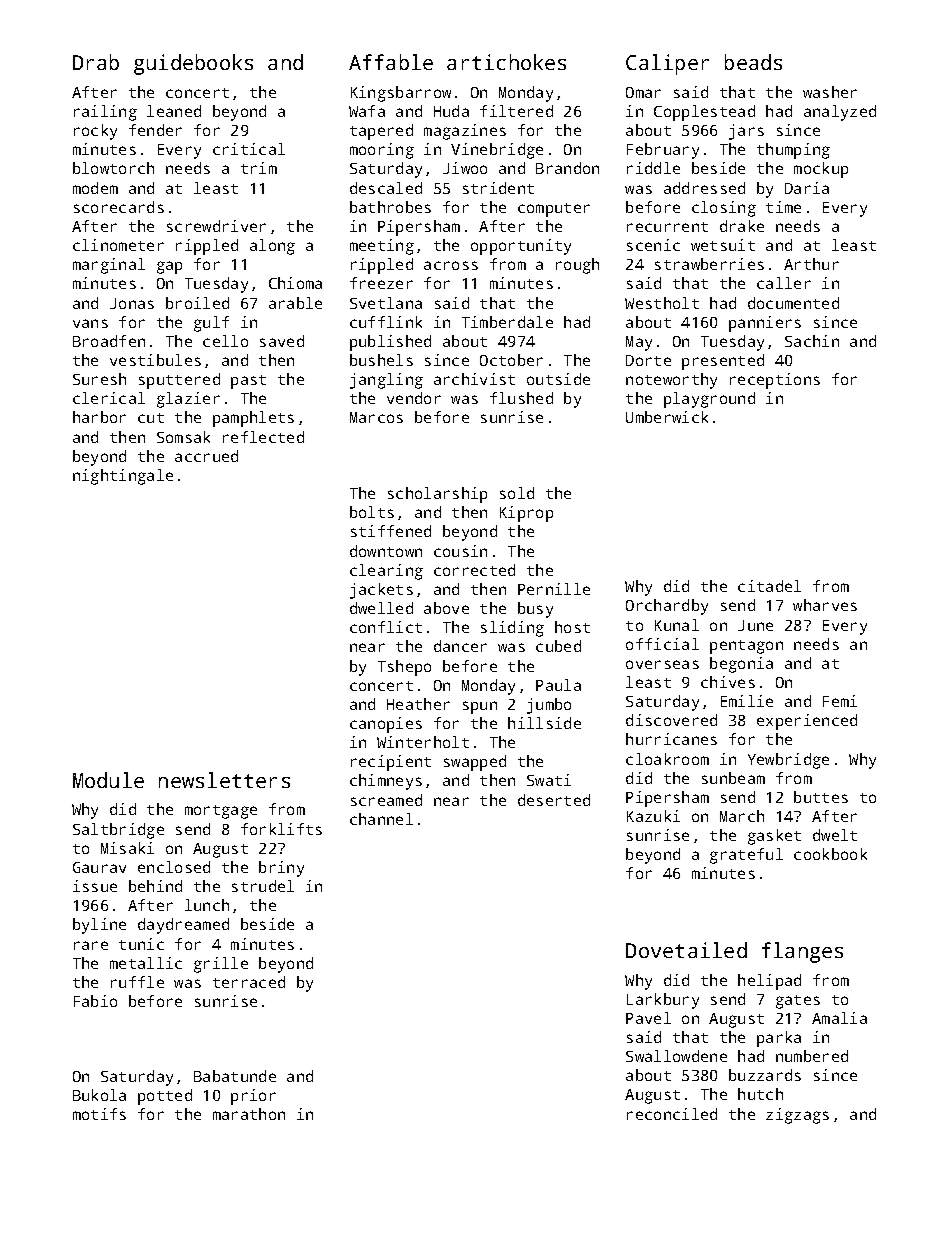  I want to click on Pernille, so click(554, 589).
